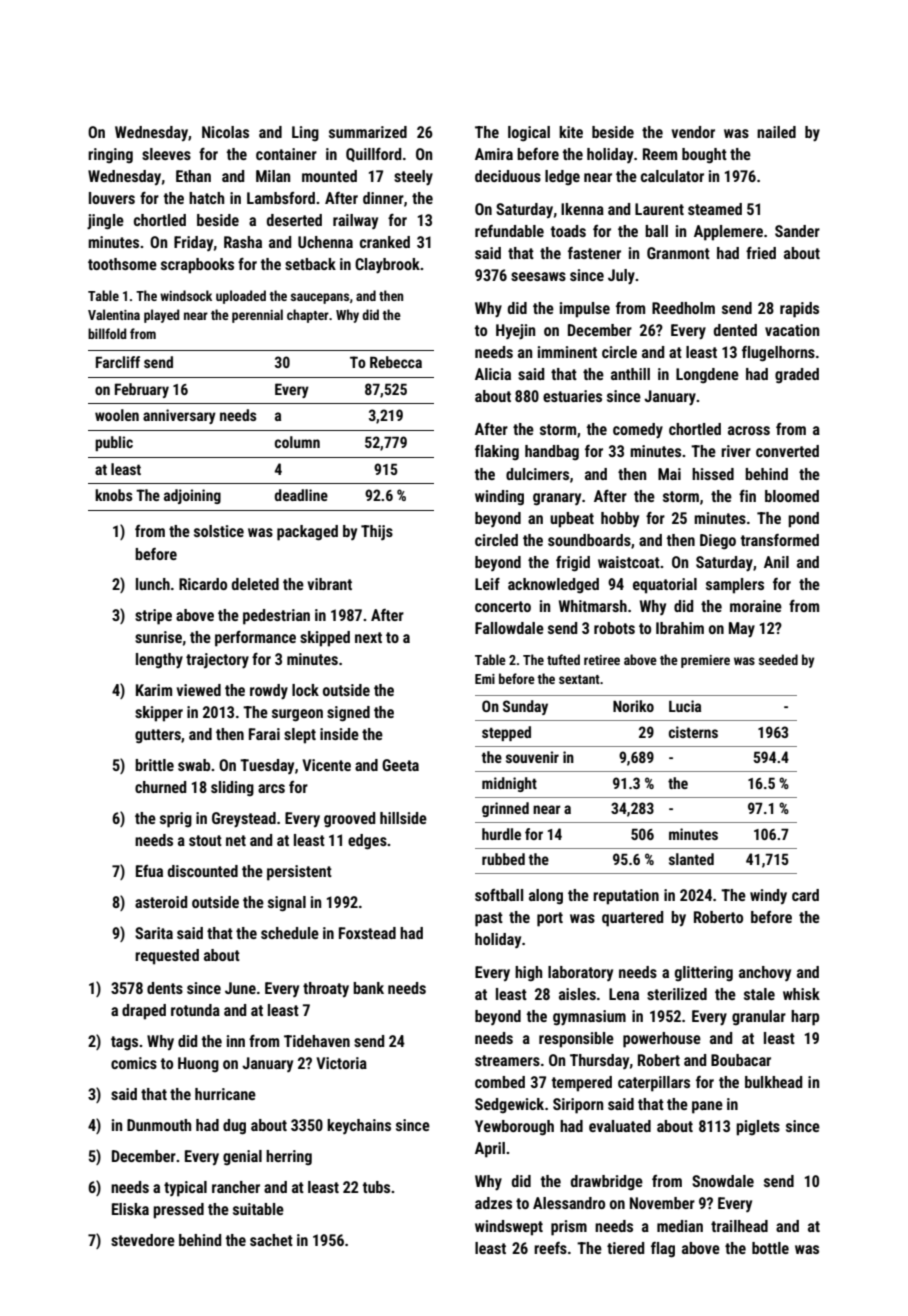 Image resolution: width=908 pixels, height=1316 pixels. I want to click on next, so click(368, 637).
